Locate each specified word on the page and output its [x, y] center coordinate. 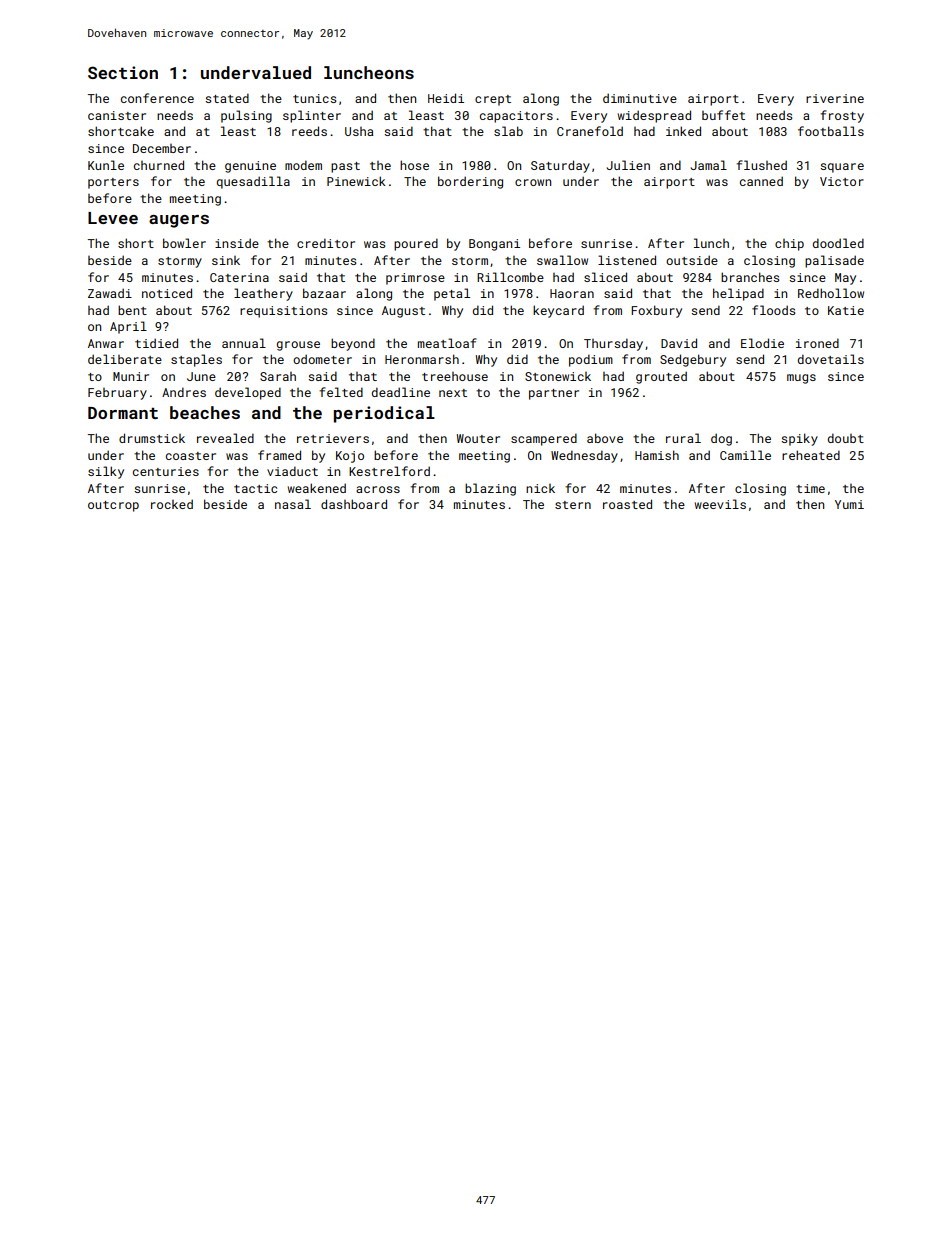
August [403, 312]
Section [123, 72]
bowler [184, 243]
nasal [293, 504]
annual [244, 343]
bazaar [324, 293]
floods [773, 310]
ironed [817, 343]
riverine [835, 98]
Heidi [446, 98]
